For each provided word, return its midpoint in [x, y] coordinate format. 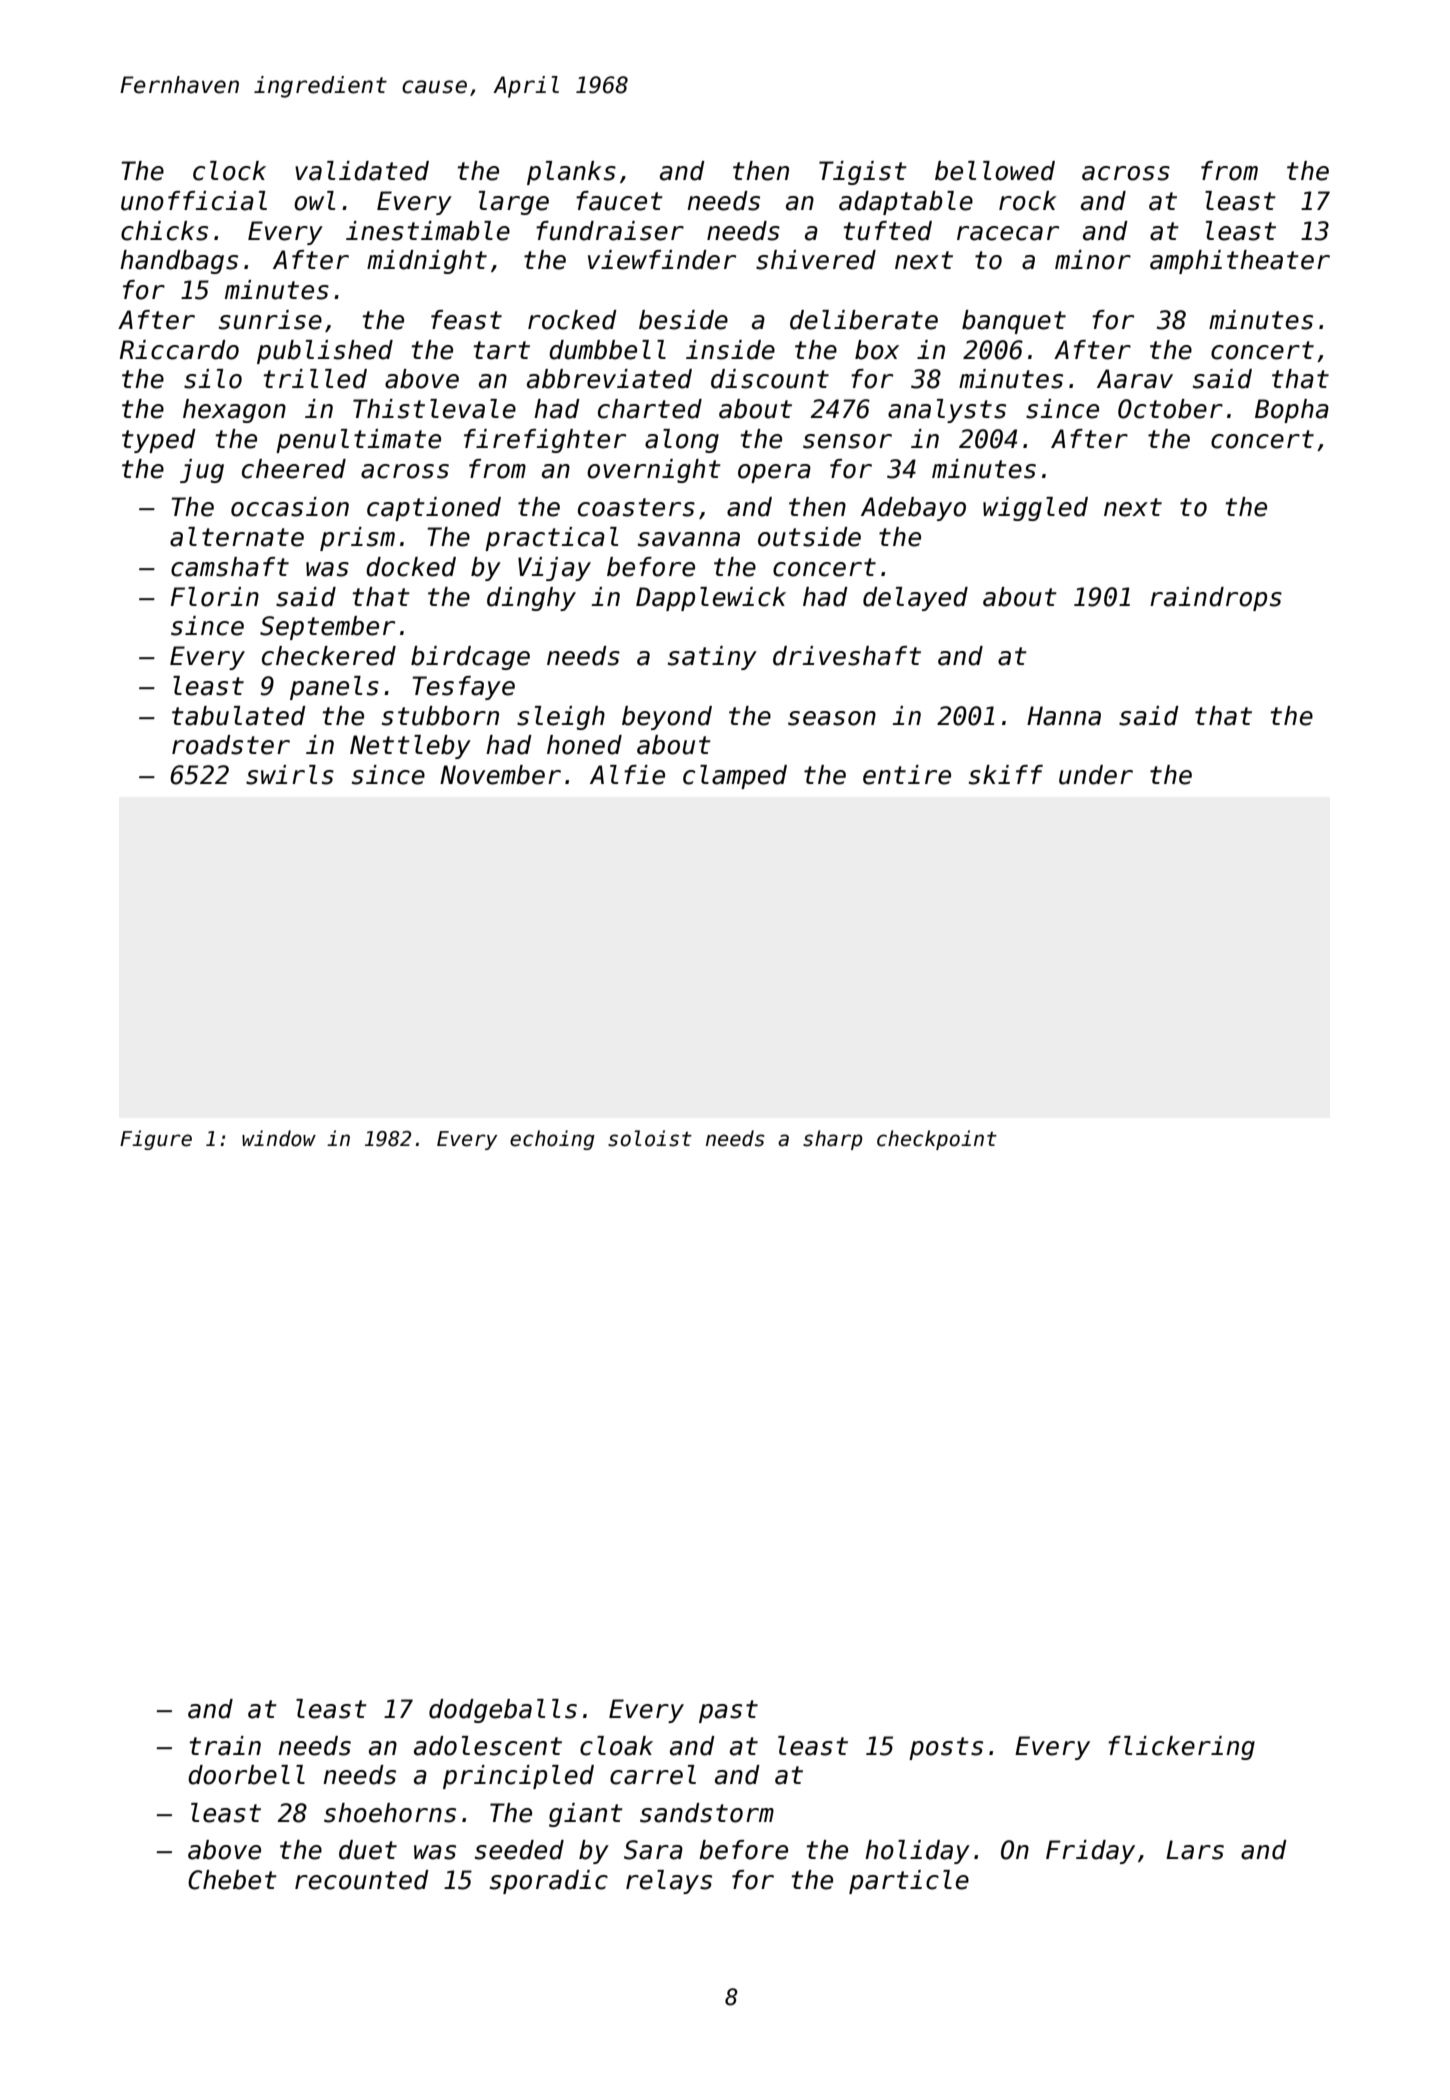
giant [586, 1815]
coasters [636, 507]
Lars [1195, 1850]
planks [571, 173]
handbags [179, 262]
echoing [552, 1140]
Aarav [1135, 379]
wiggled [1035, 509]
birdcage [470, 658]
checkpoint [937, 1140]
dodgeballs [503, 1711]
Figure [156, 1140]
